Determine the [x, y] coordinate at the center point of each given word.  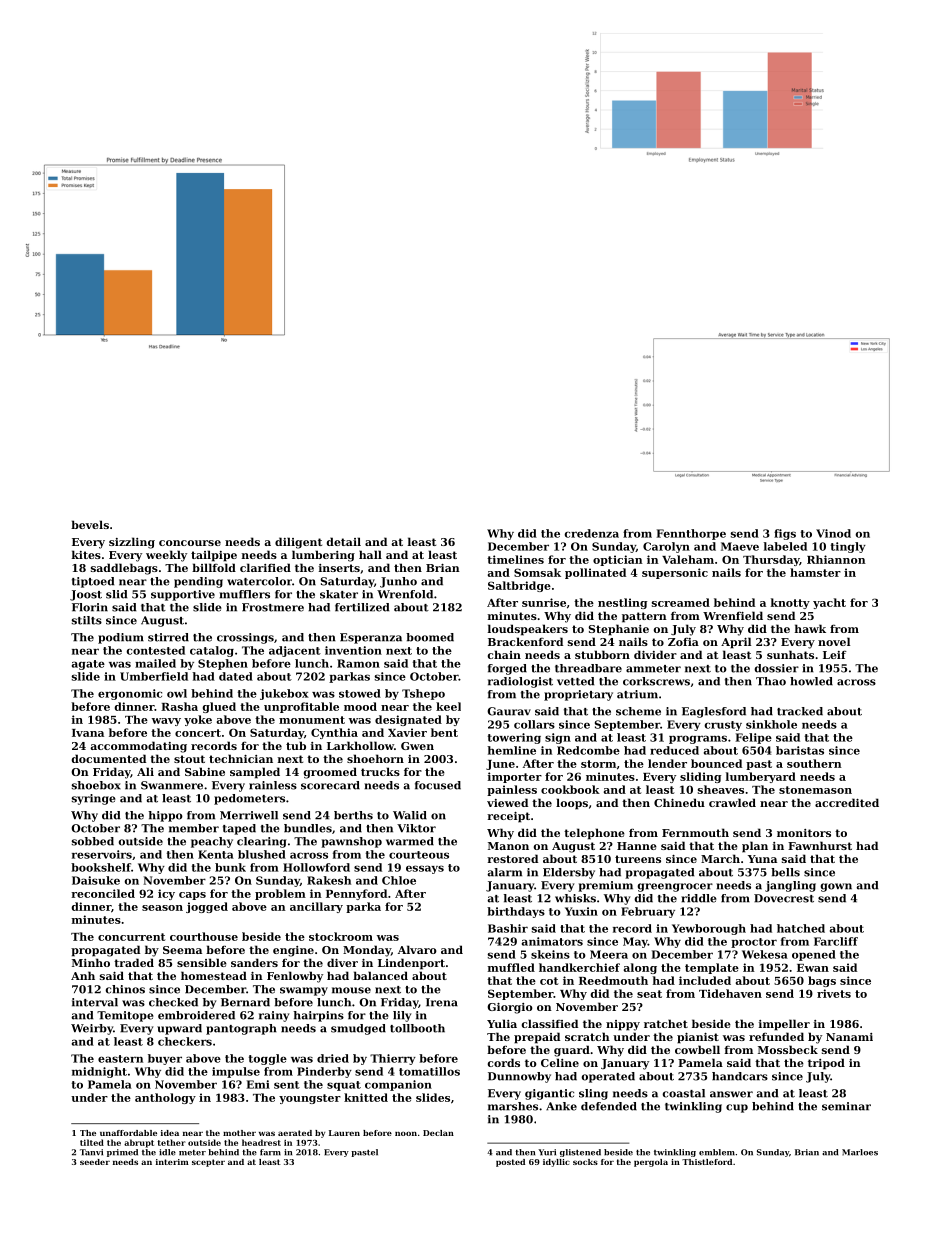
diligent [298, 543]
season [162, 908]
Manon [508, 846]
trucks [380, 771]
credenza [591, 533]
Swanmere [172, 785]
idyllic [556, 1163]
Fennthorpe [691, 534]
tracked [800, 711]
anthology [165, 1098]
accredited [847, 802]
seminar [846, 1106]
